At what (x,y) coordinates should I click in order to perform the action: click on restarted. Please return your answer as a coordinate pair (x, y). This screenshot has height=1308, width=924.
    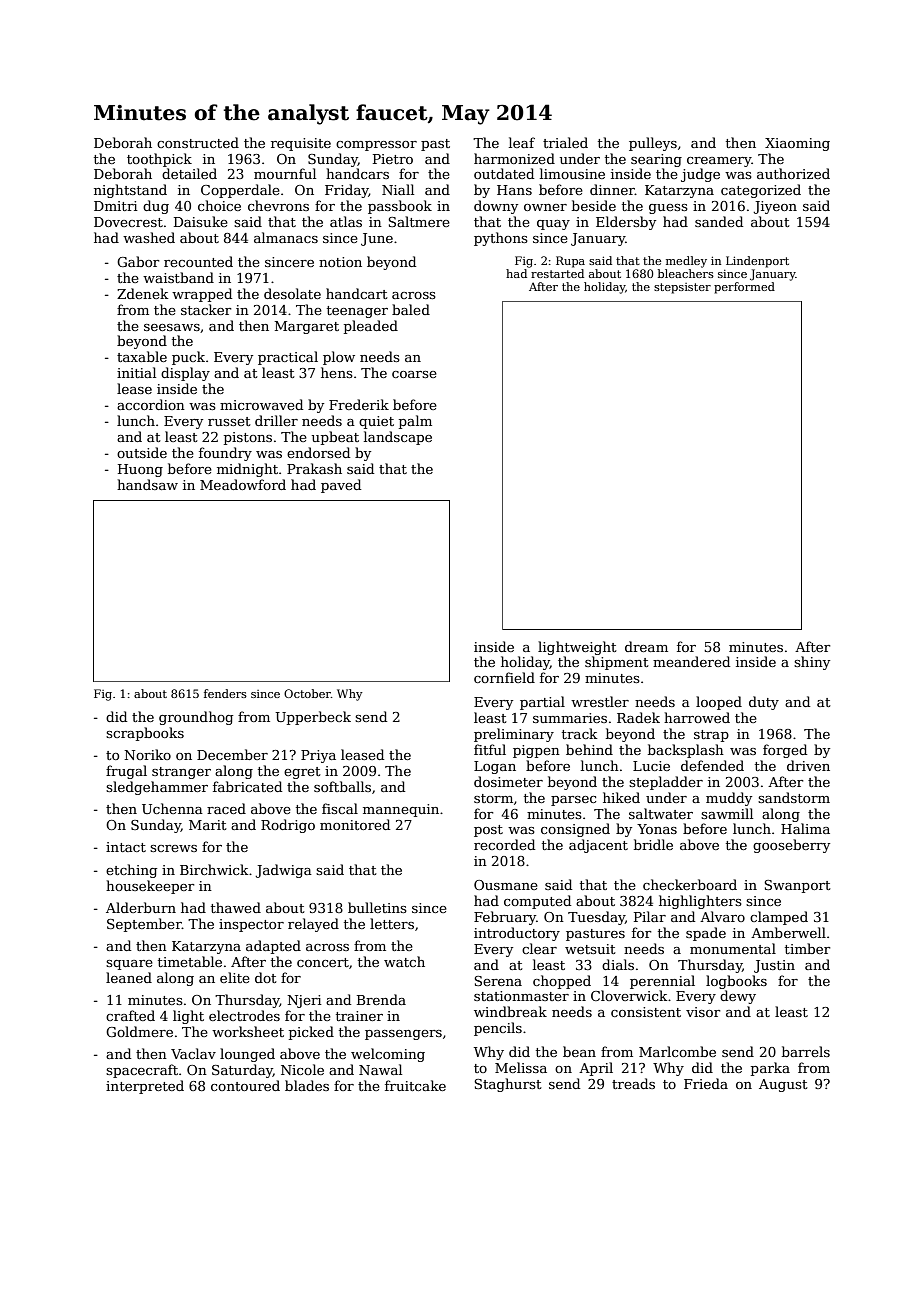
    Looking at the image, I should click on (557, 273).
